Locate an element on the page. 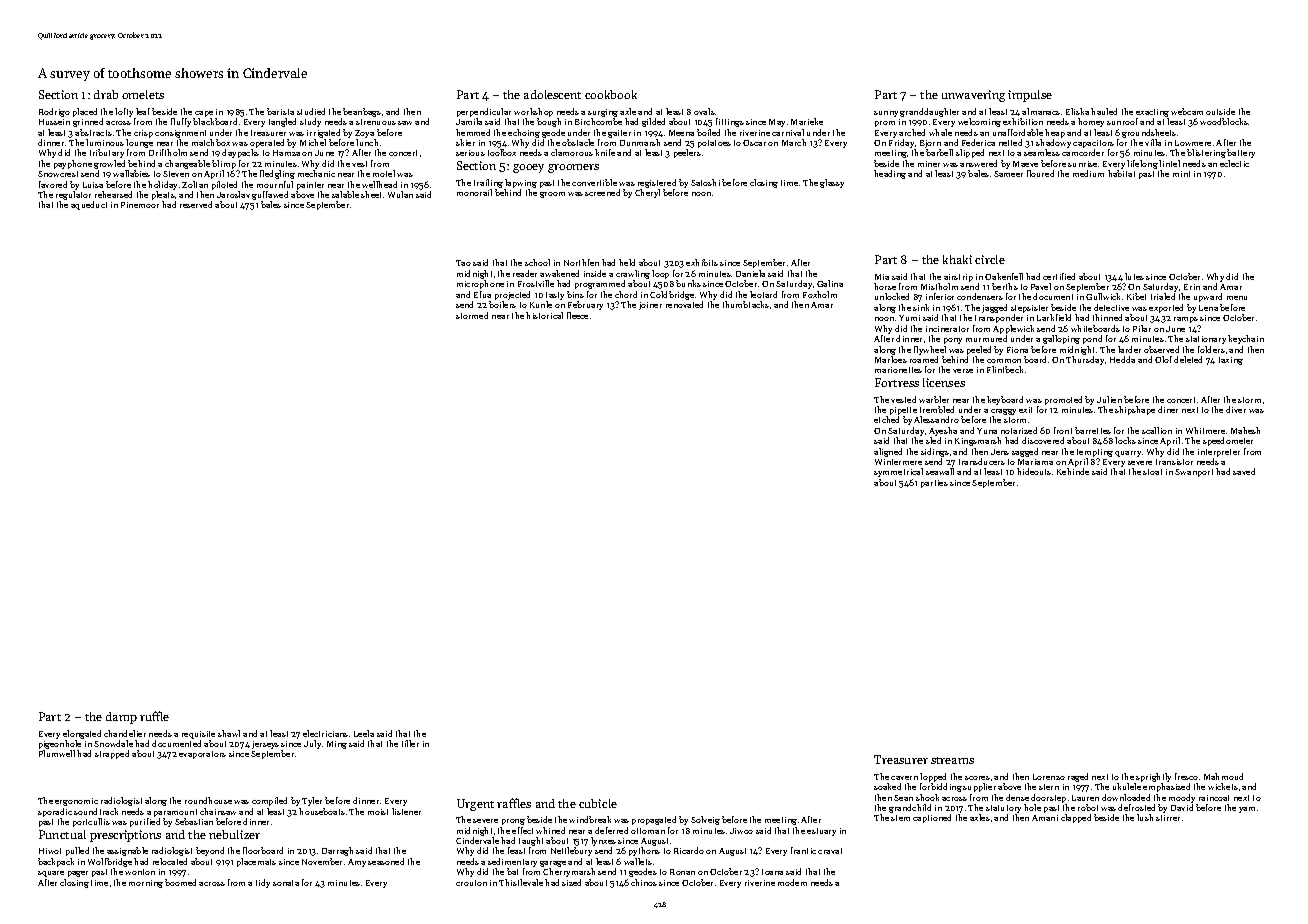 The height and width of the page is (924, 1308). square is located at coordinates (51, 874).
